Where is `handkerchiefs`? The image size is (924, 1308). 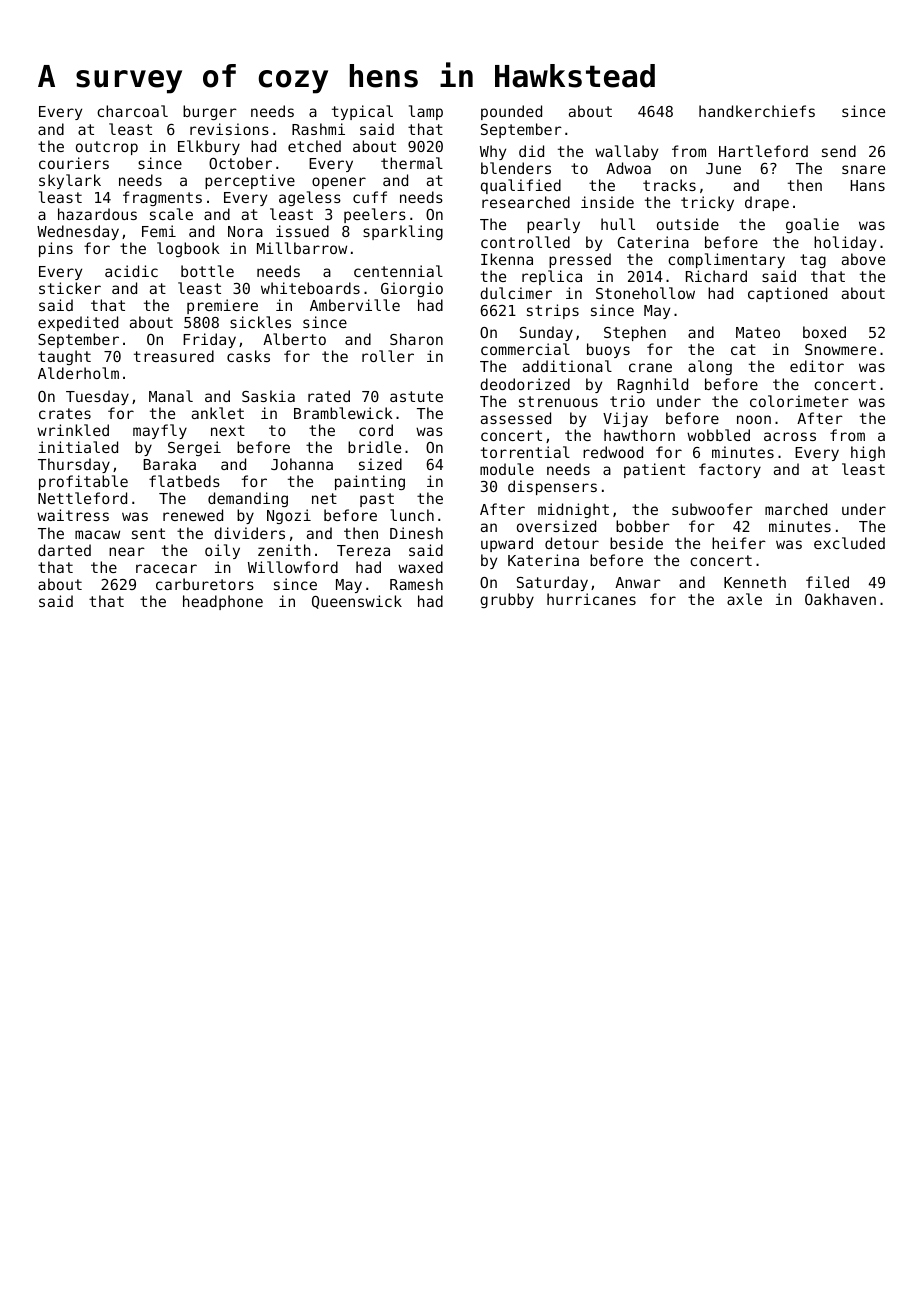
handkerchiefs is located at coordinates (757, 111).
